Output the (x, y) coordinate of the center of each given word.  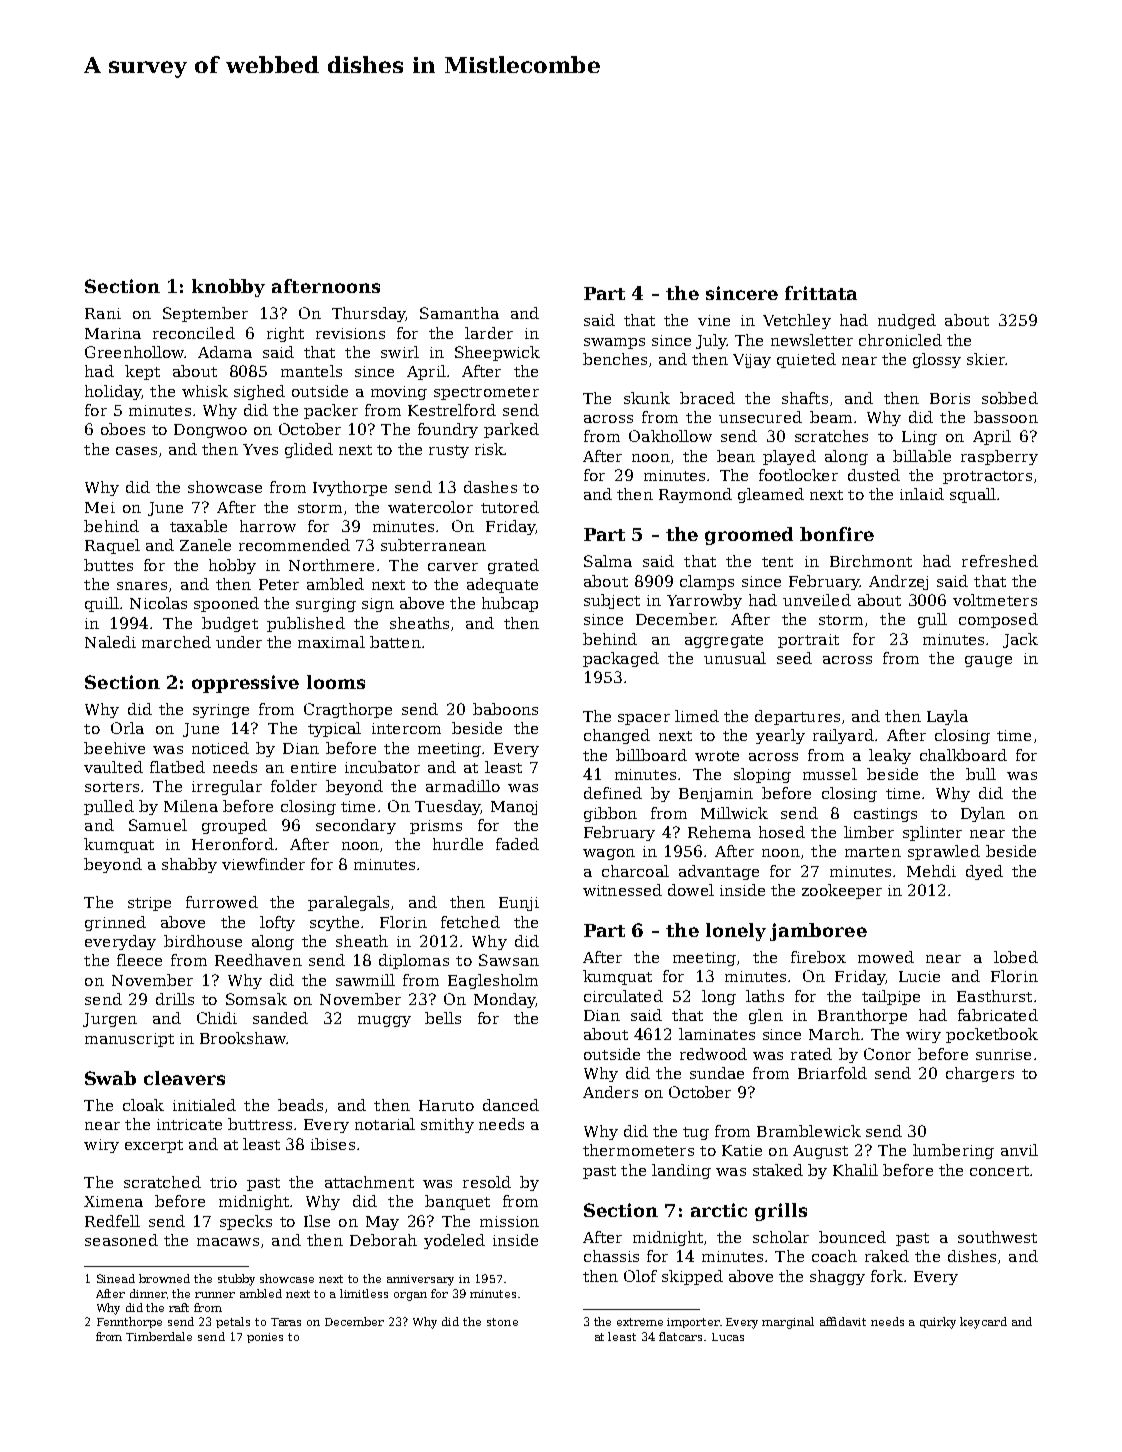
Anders (610, 1092)
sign (378, 605)
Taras (286, 1322)
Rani (103, 313)
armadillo (463, 786)
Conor (887, 1054)
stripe (149, 904)
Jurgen (110, 1020)
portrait (808, 641)
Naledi (110, 642)
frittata (821, 293)
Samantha (459, 313)
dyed (984, 872)
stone (502, 1322)
